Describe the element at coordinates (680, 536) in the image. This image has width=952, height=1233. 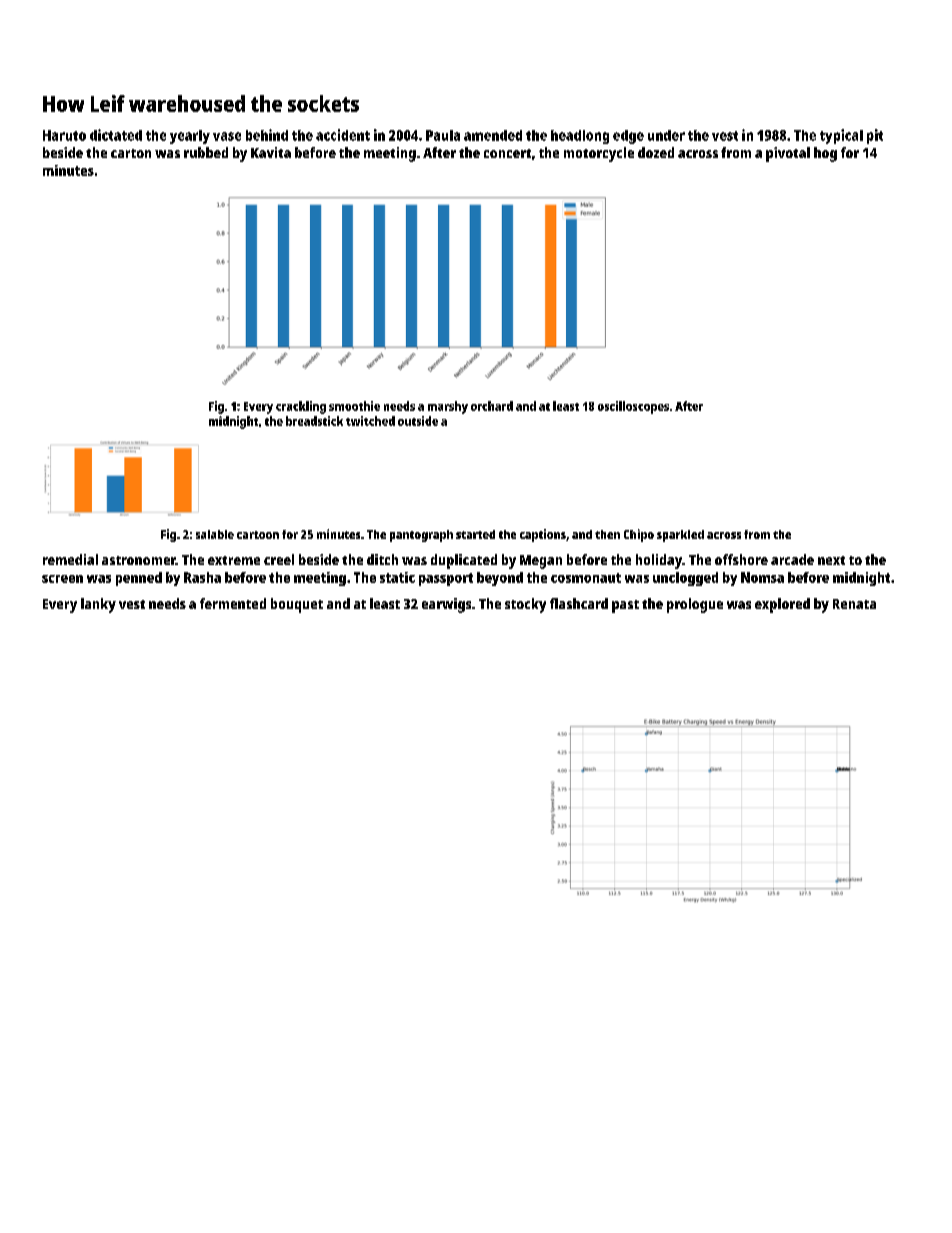
I see `sparkled` at that location.
